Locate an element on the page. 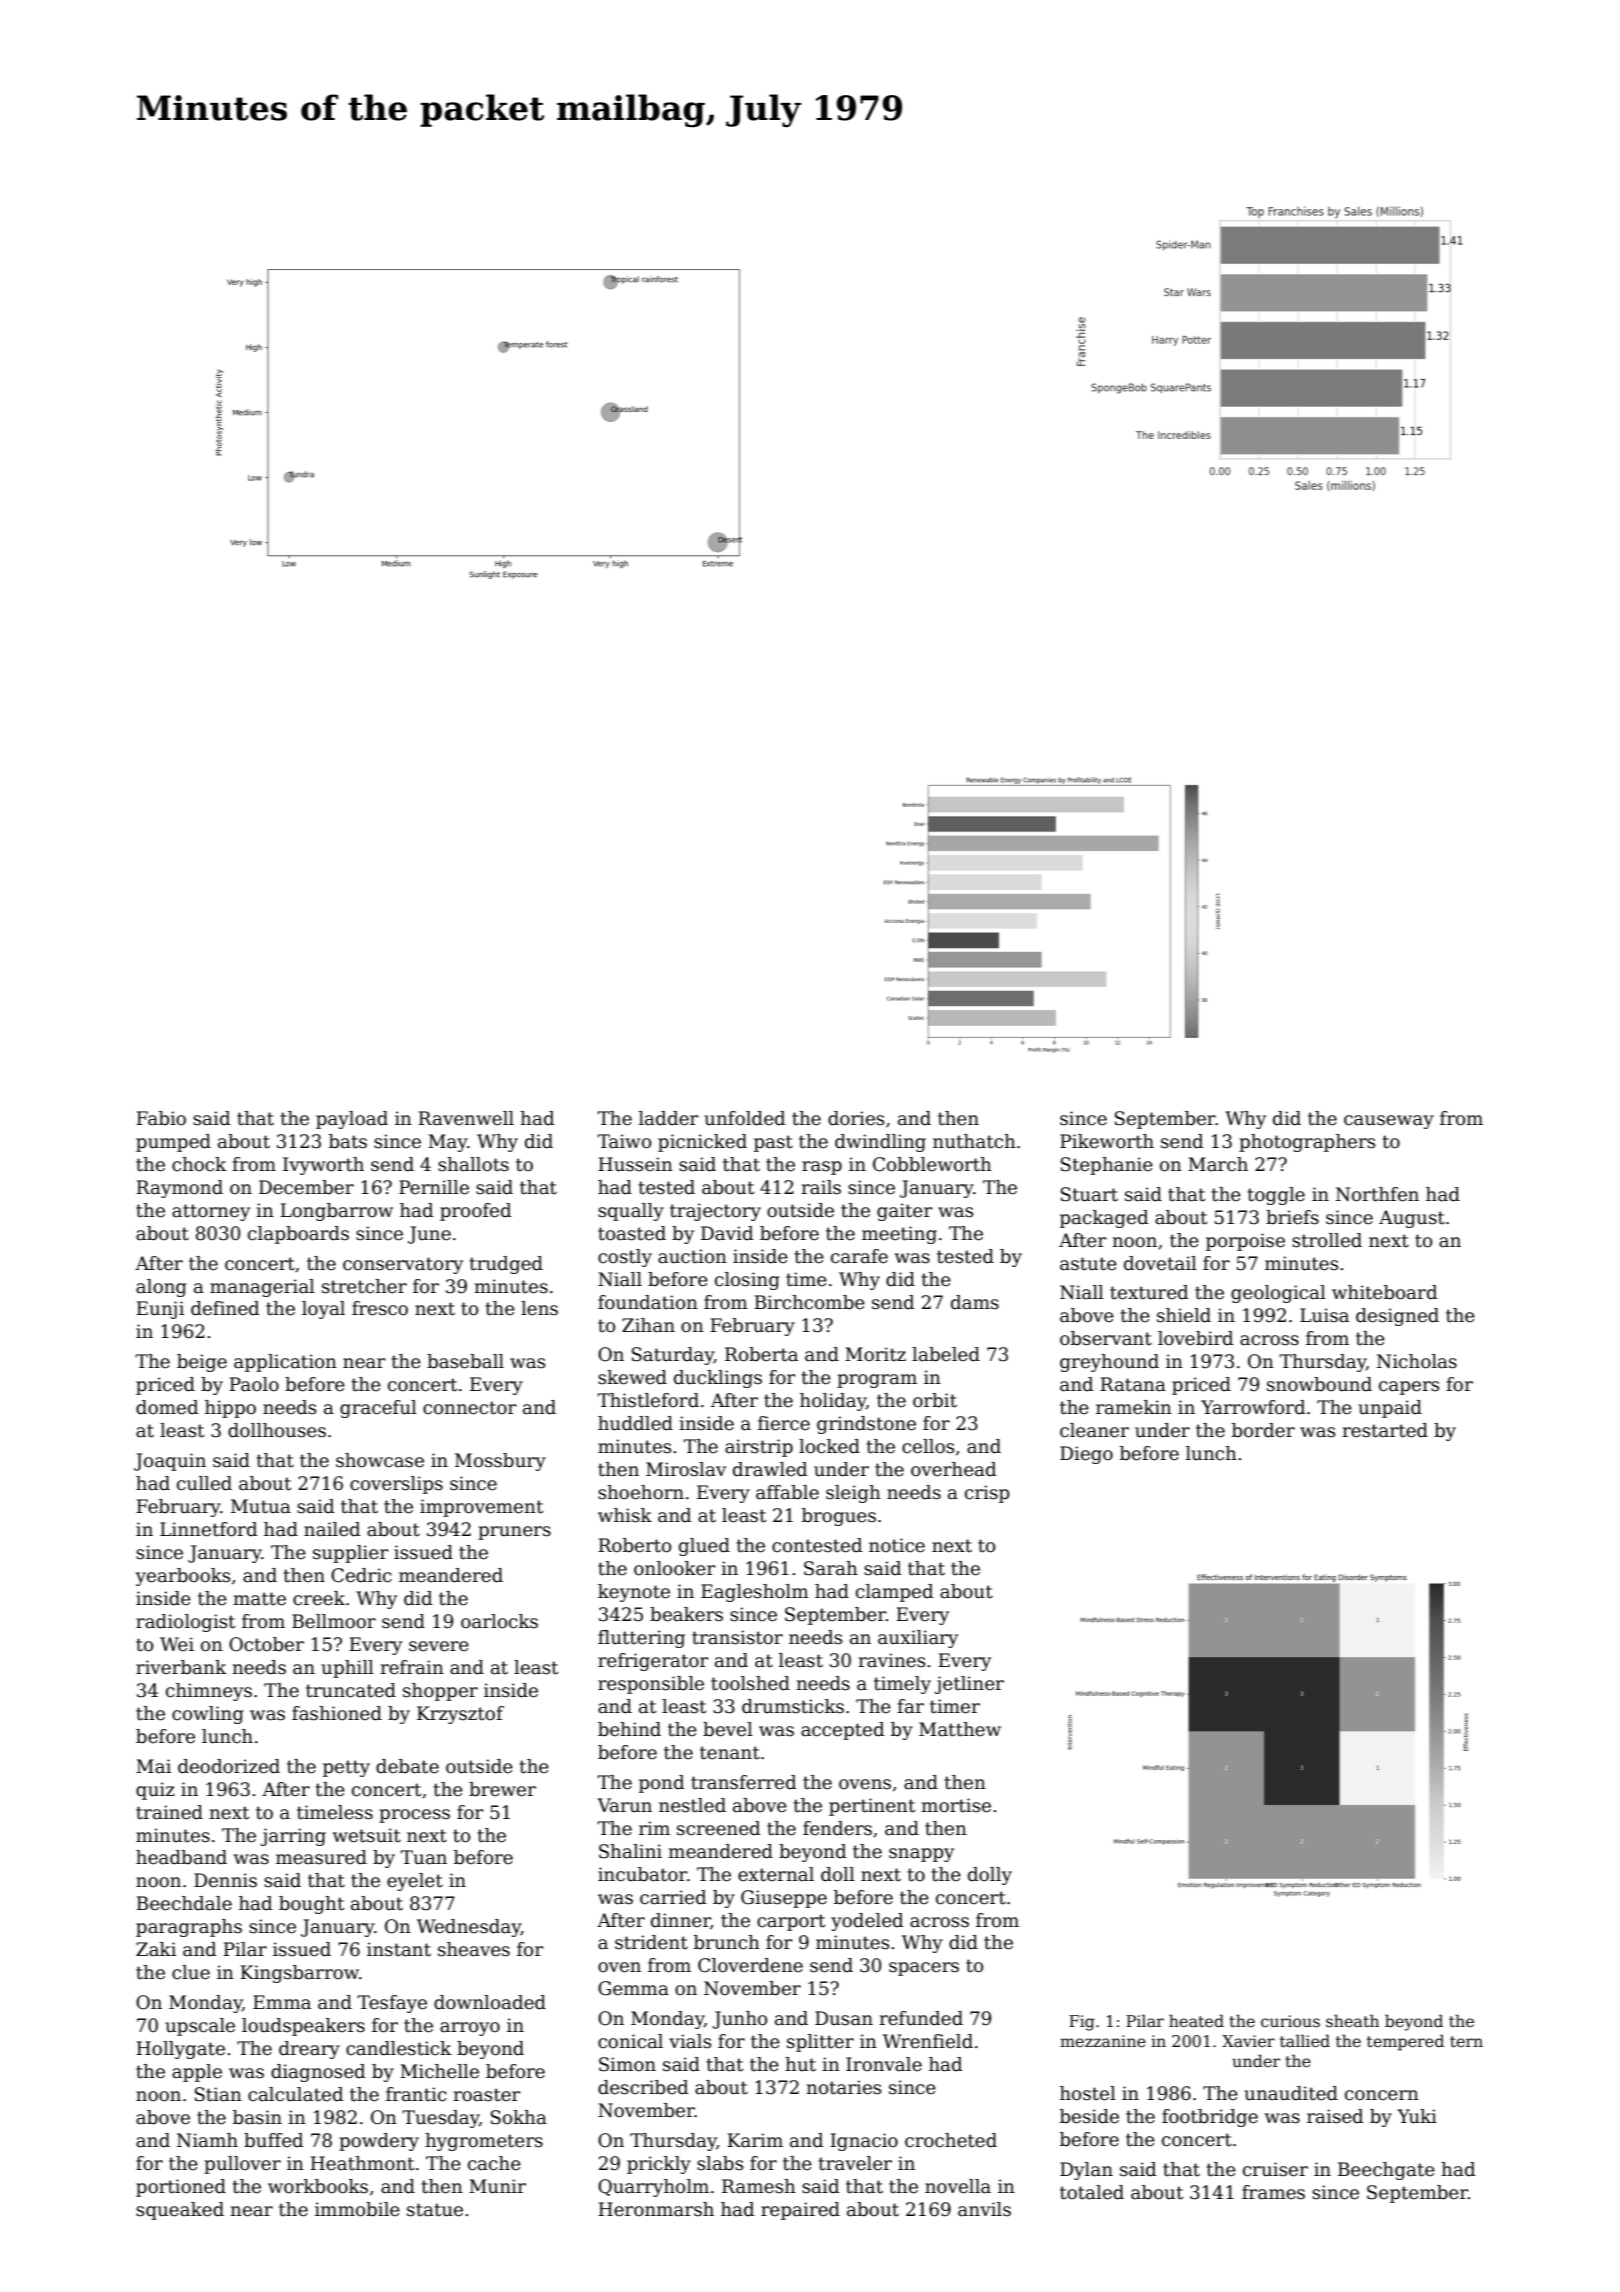 This document has width=1620, height=2292. Birchcombe is located at coordinates (809, 1302).
